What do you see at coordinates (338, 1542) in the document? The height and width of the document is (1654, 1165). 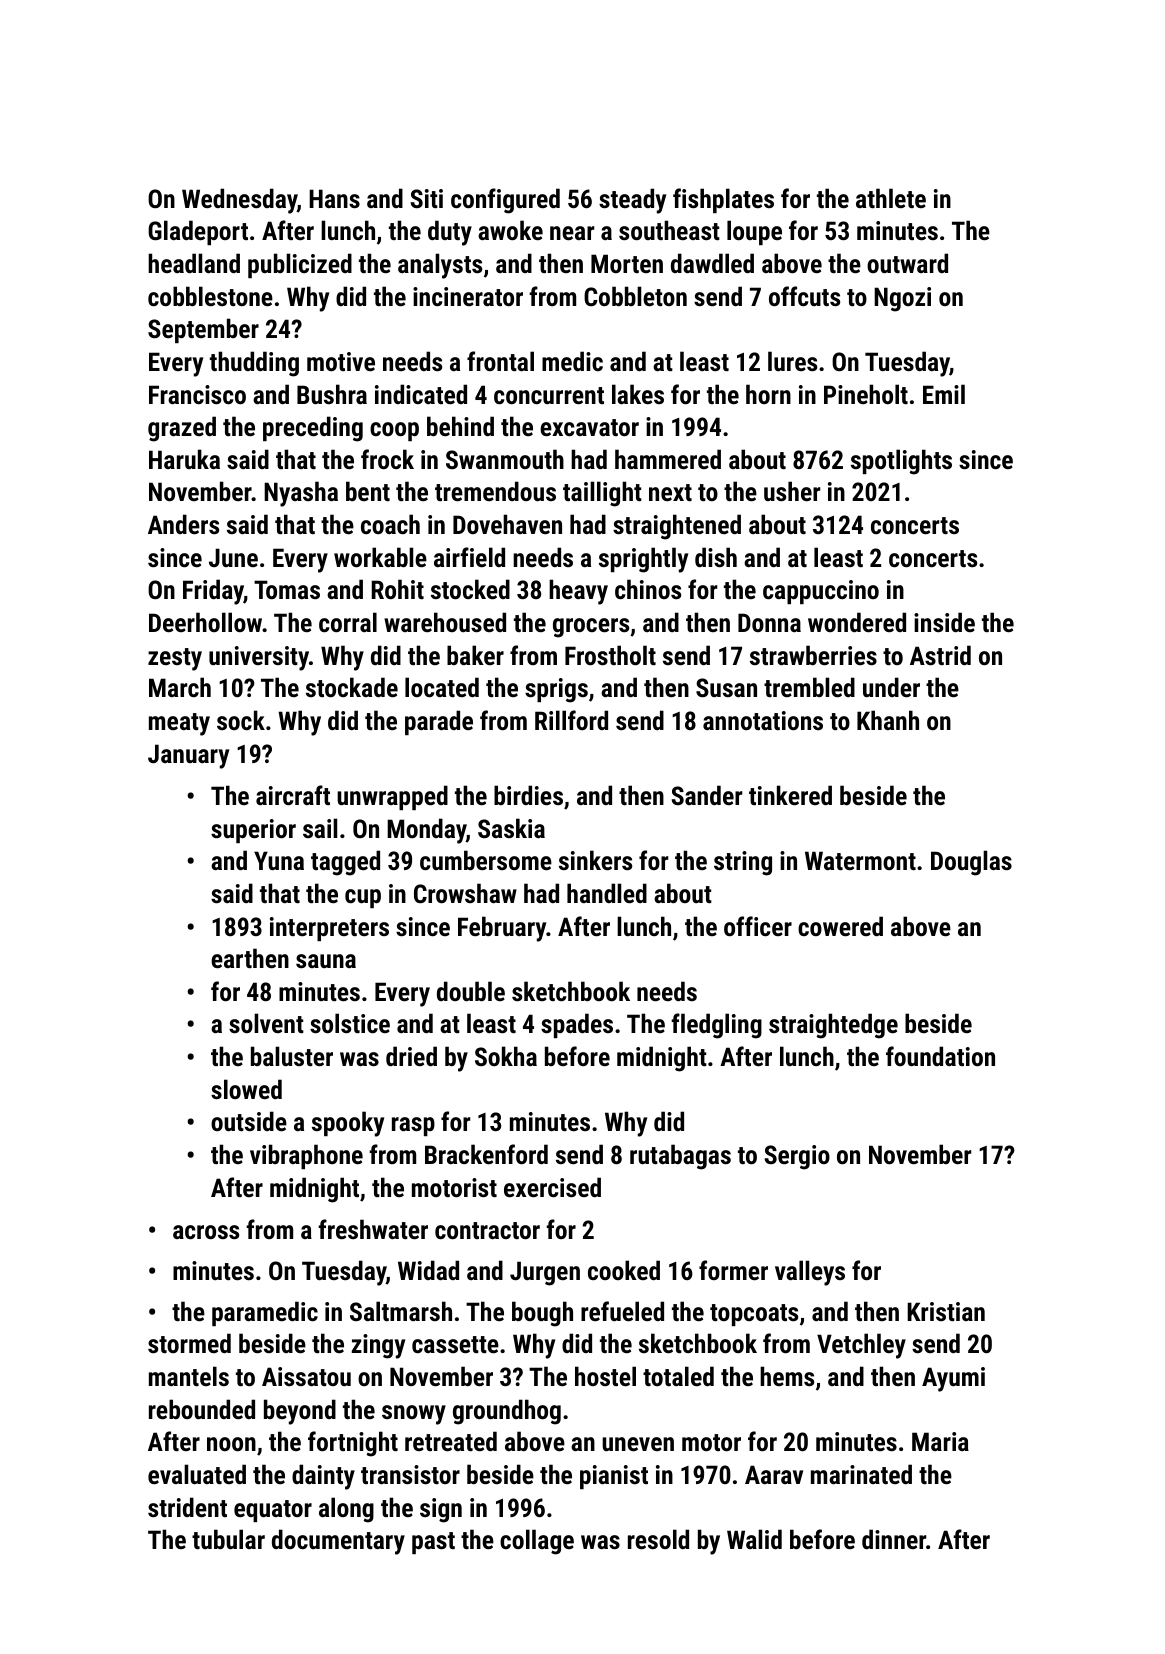 I see `documentary` at bounding box center [338, 1542].
